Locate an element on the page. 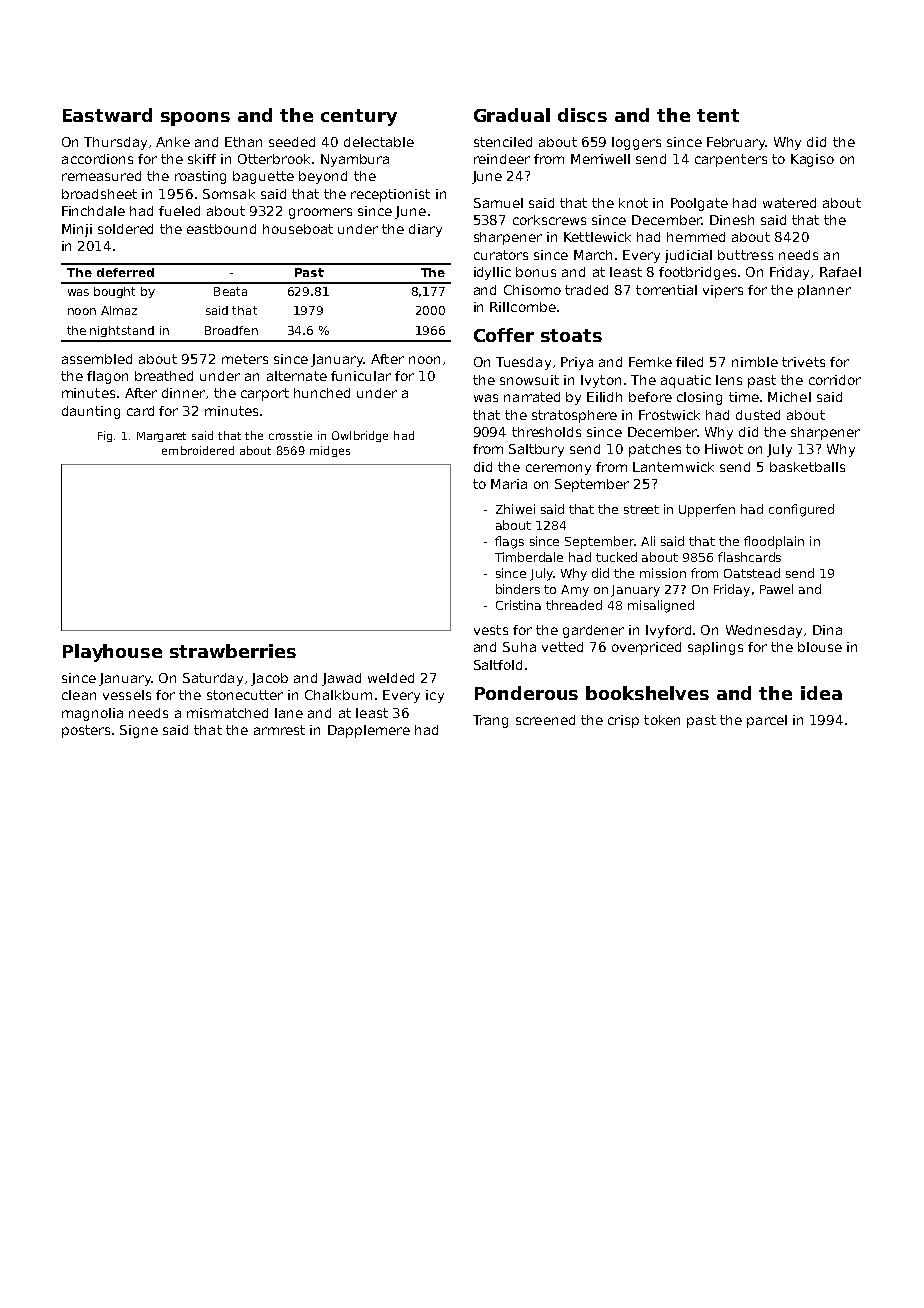 Image resolution: width=924 pixels, height=1308 pixels. Dapplemere is located at coordinates (369, 731).
